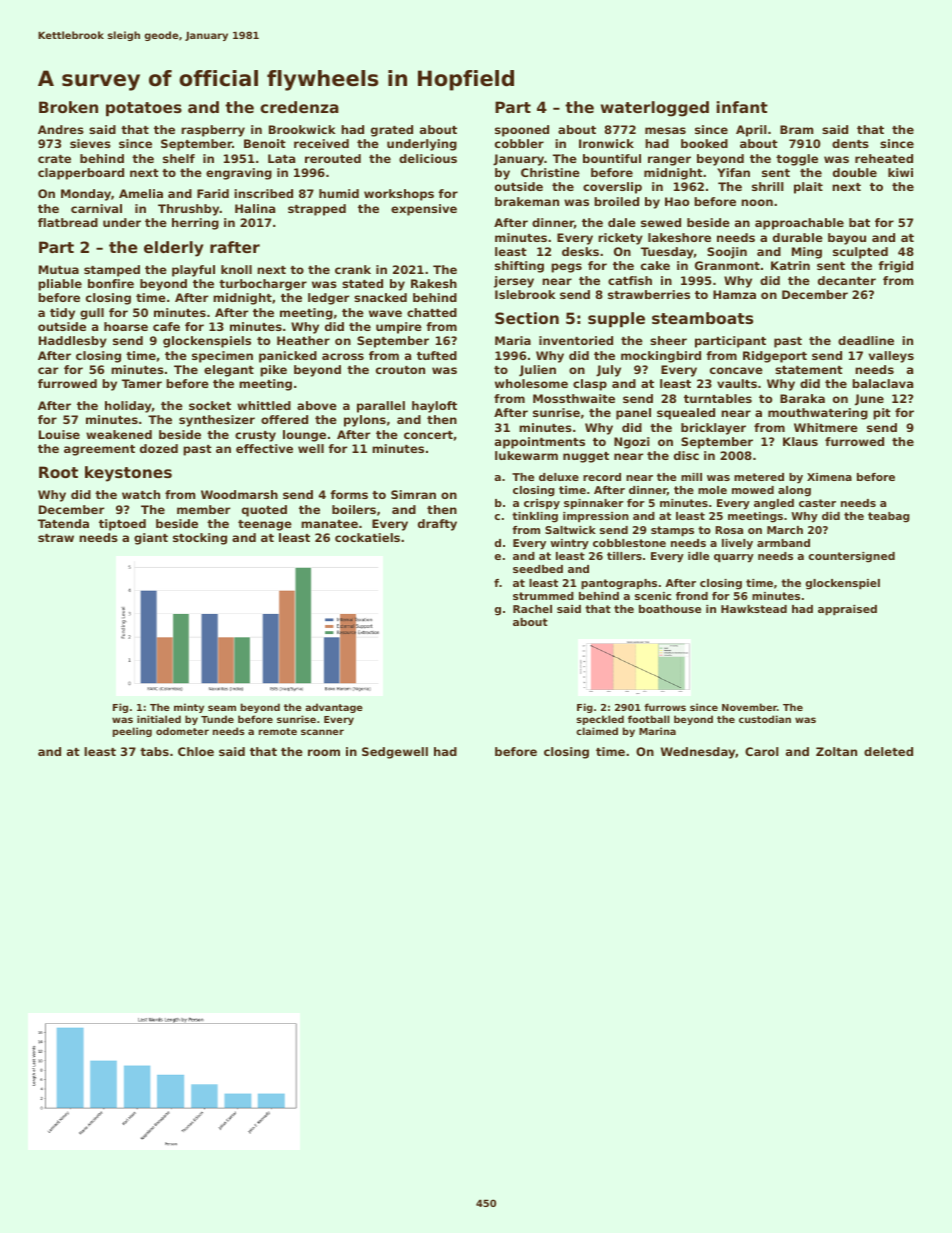 The image size is (952, 1233). What do you see at coordinates (742, 107) in the screenshot?
I see `infant` at bounding box center [742, 107].
